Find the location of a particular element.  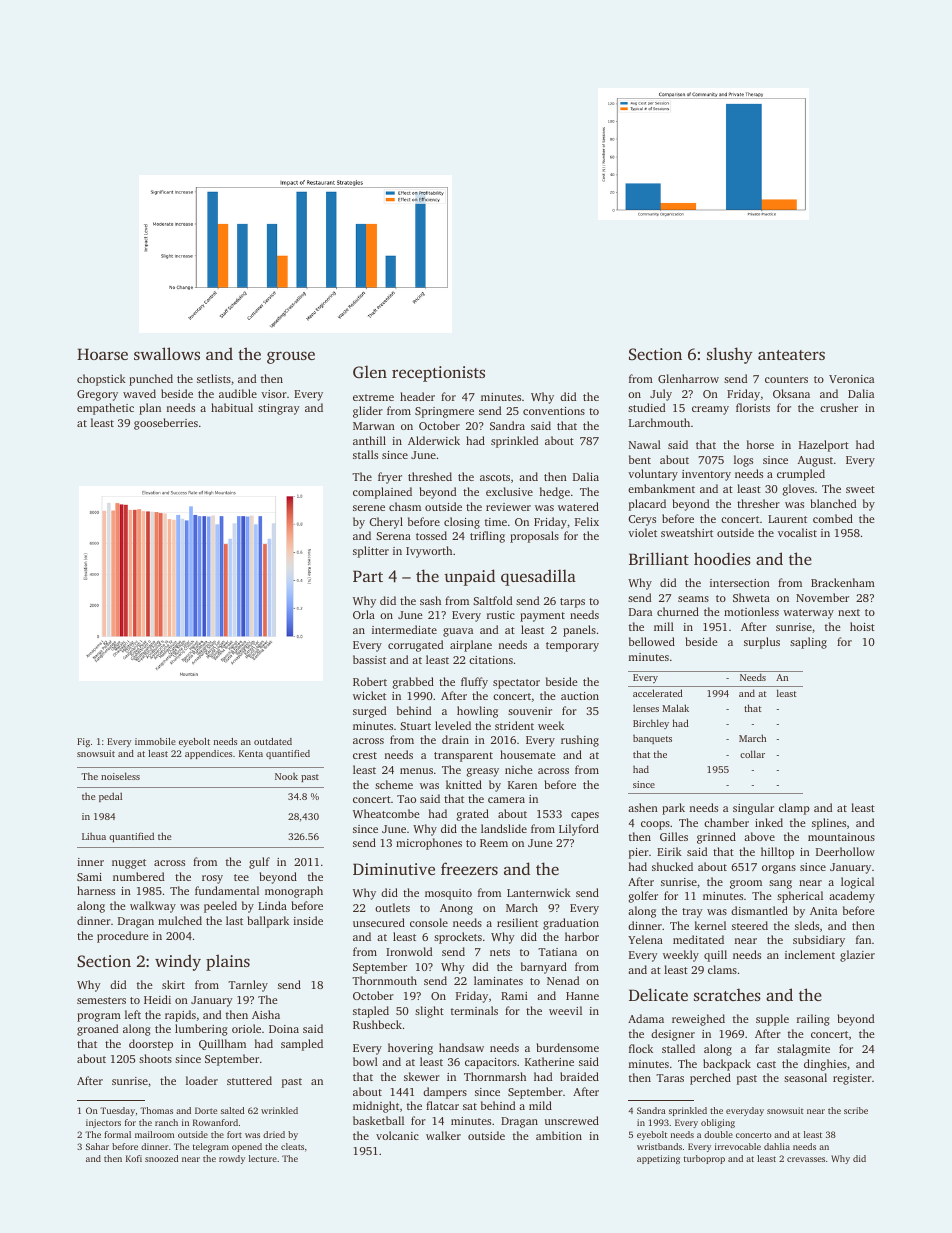

Hoarse is located at coordinates (102, 354).
